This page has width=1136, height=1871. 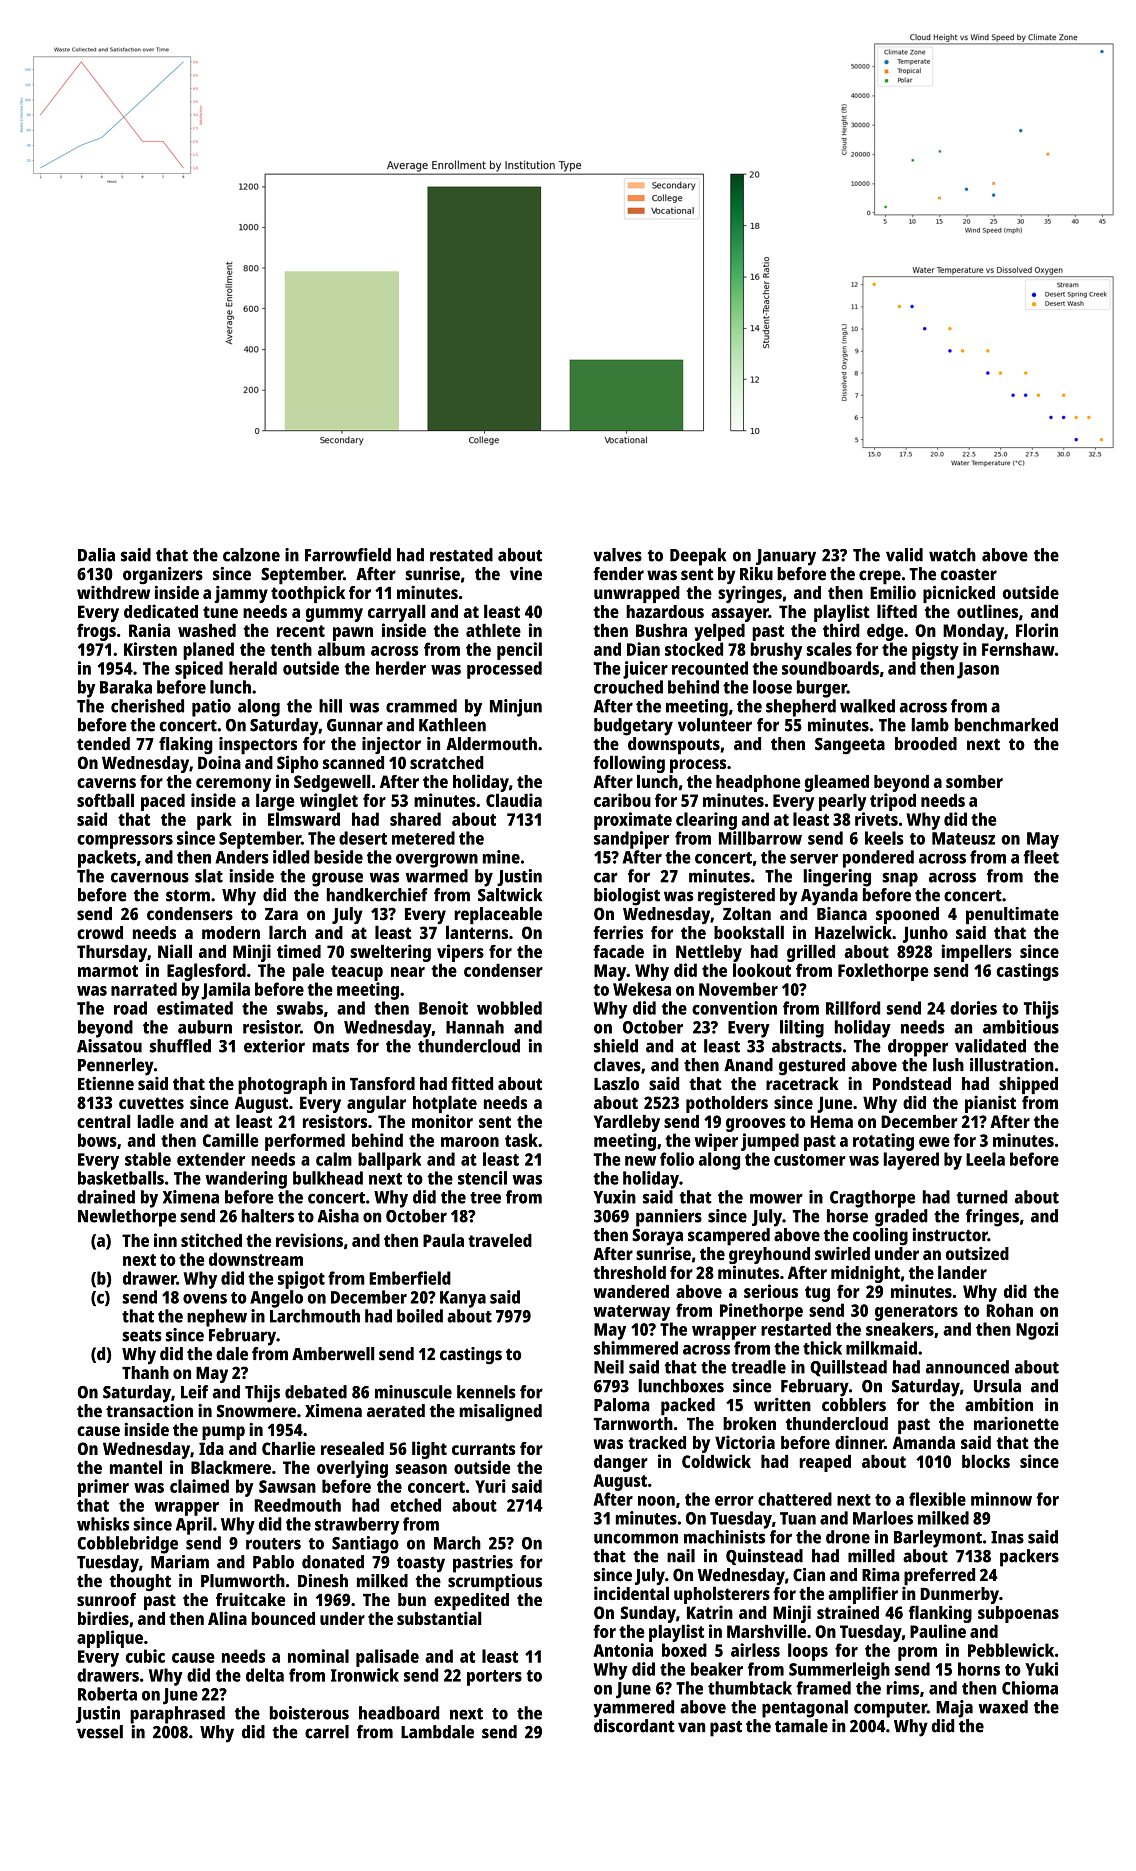 I want to click on Claudia, so click(x=514, y=800).
